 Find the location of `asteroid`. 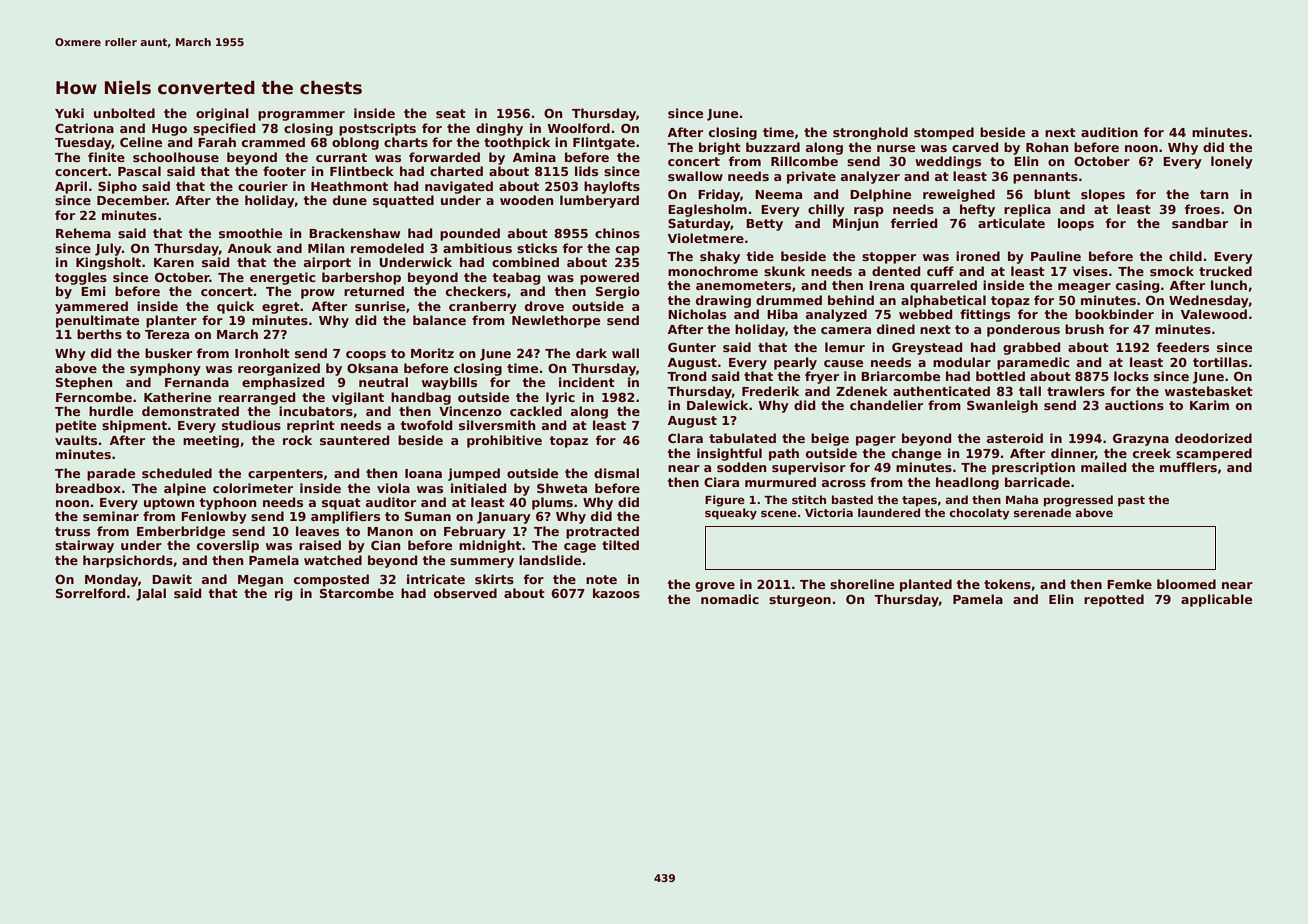

asteroid is located at coordinates (1015, 438).
